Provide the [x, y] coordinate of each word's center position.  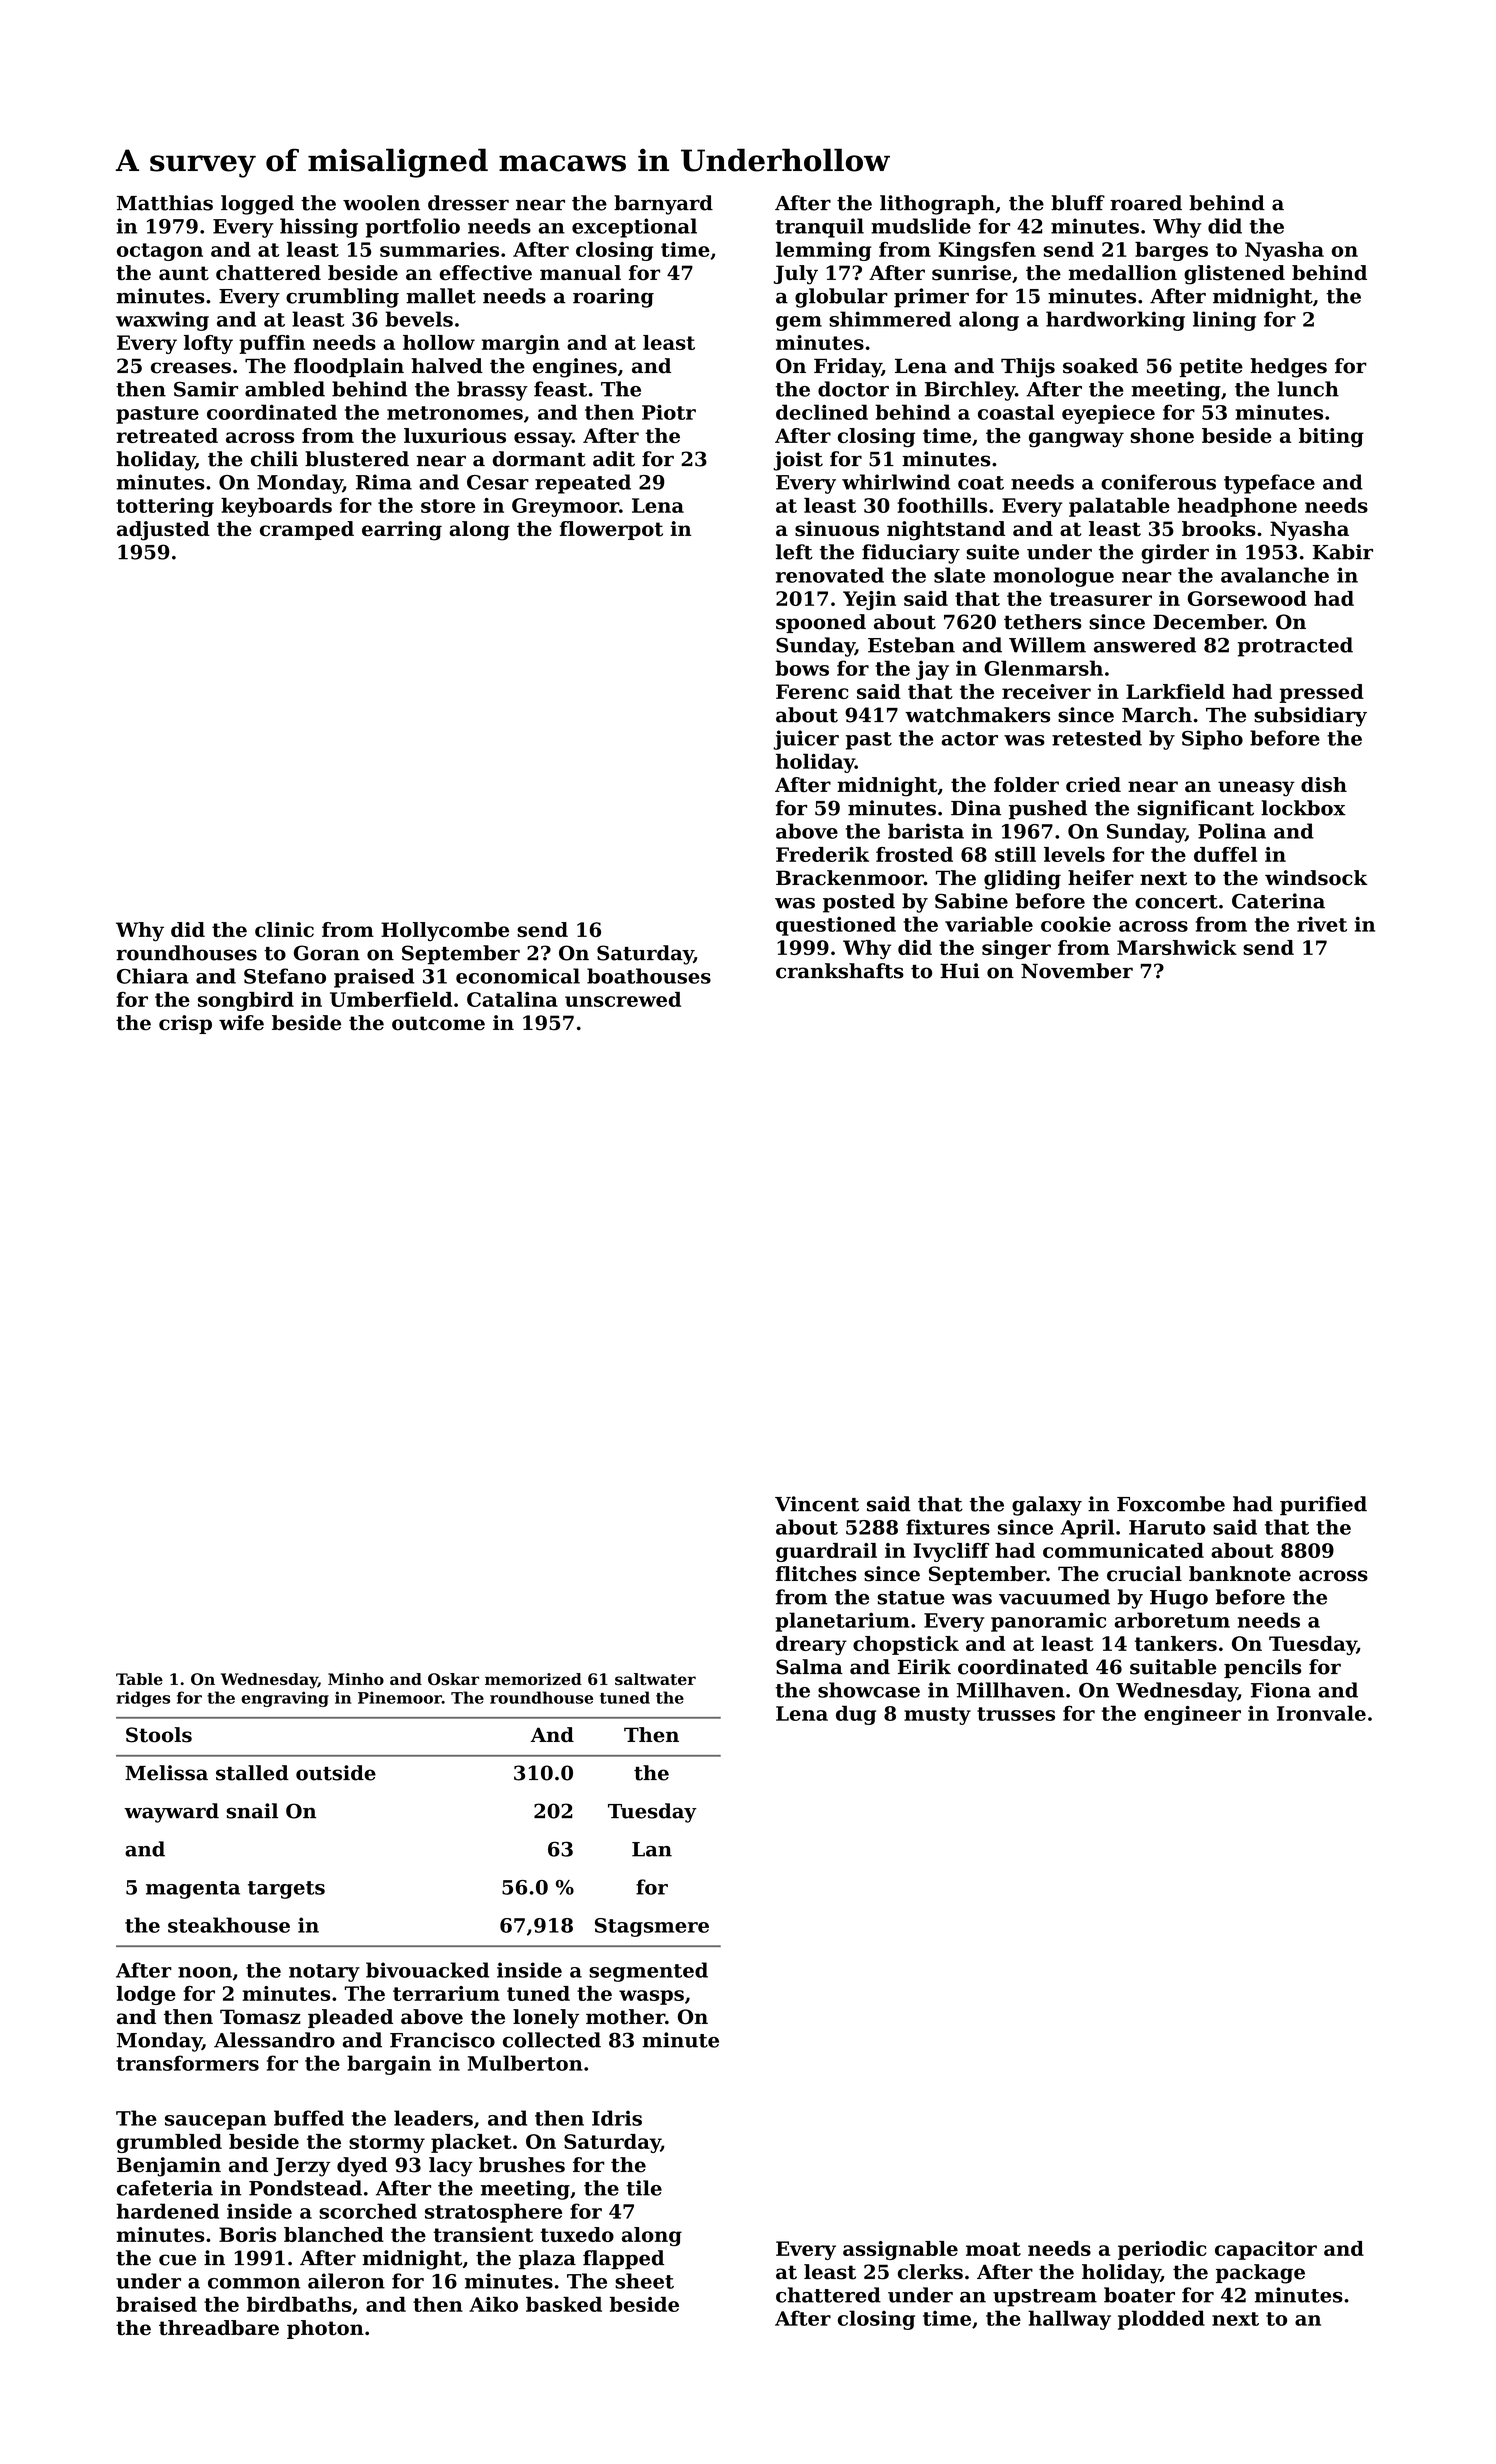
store [448, 506]
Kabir [1343, 552]
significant [1195, 810]
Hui [960, 971]
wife [241, 1023]
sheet [644, 2281]
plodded [1161, 2320]
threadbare [219, 2327]
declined [822, 412]
